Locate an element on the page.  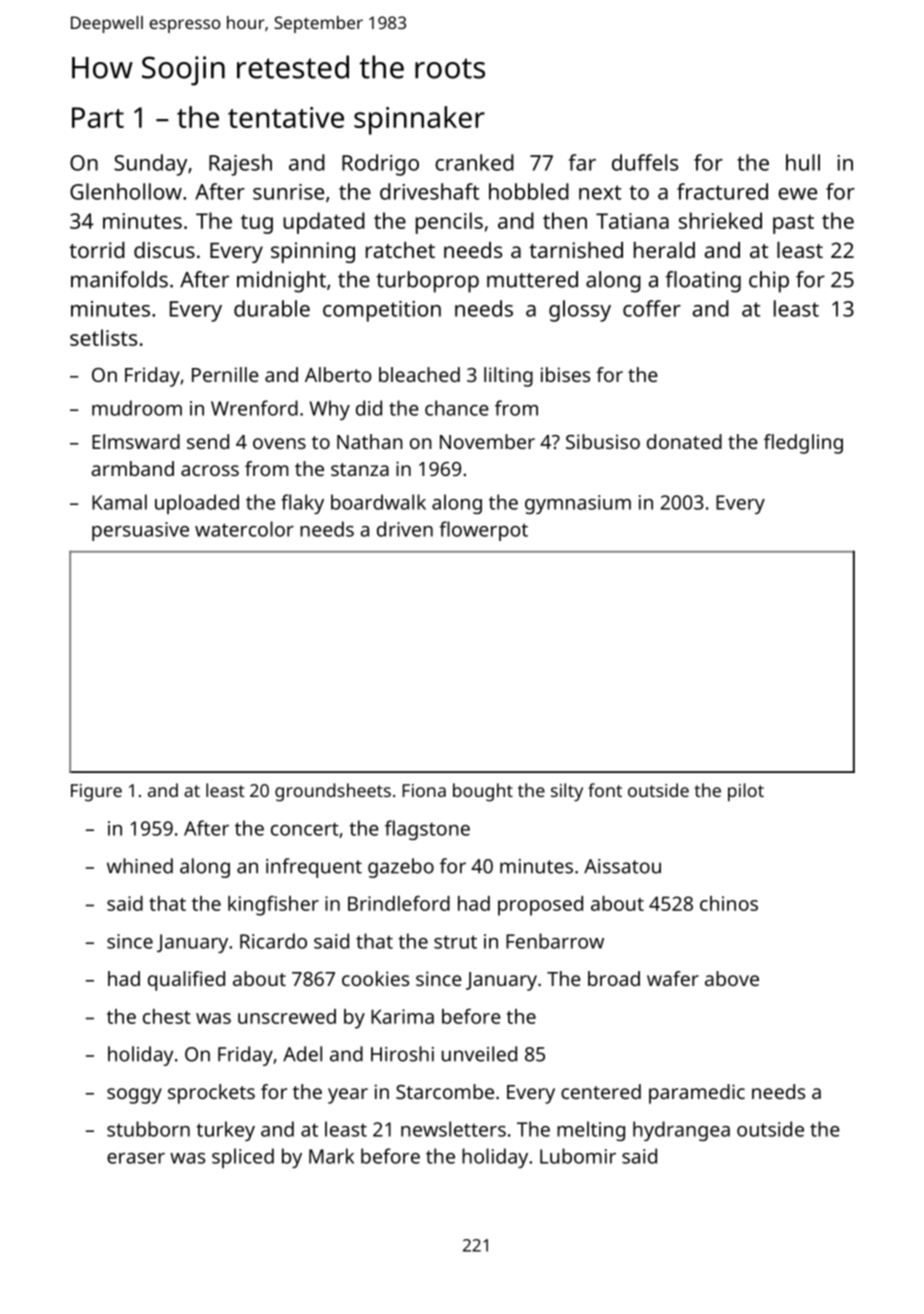
spliced is located at coordinates (243, 1158).
